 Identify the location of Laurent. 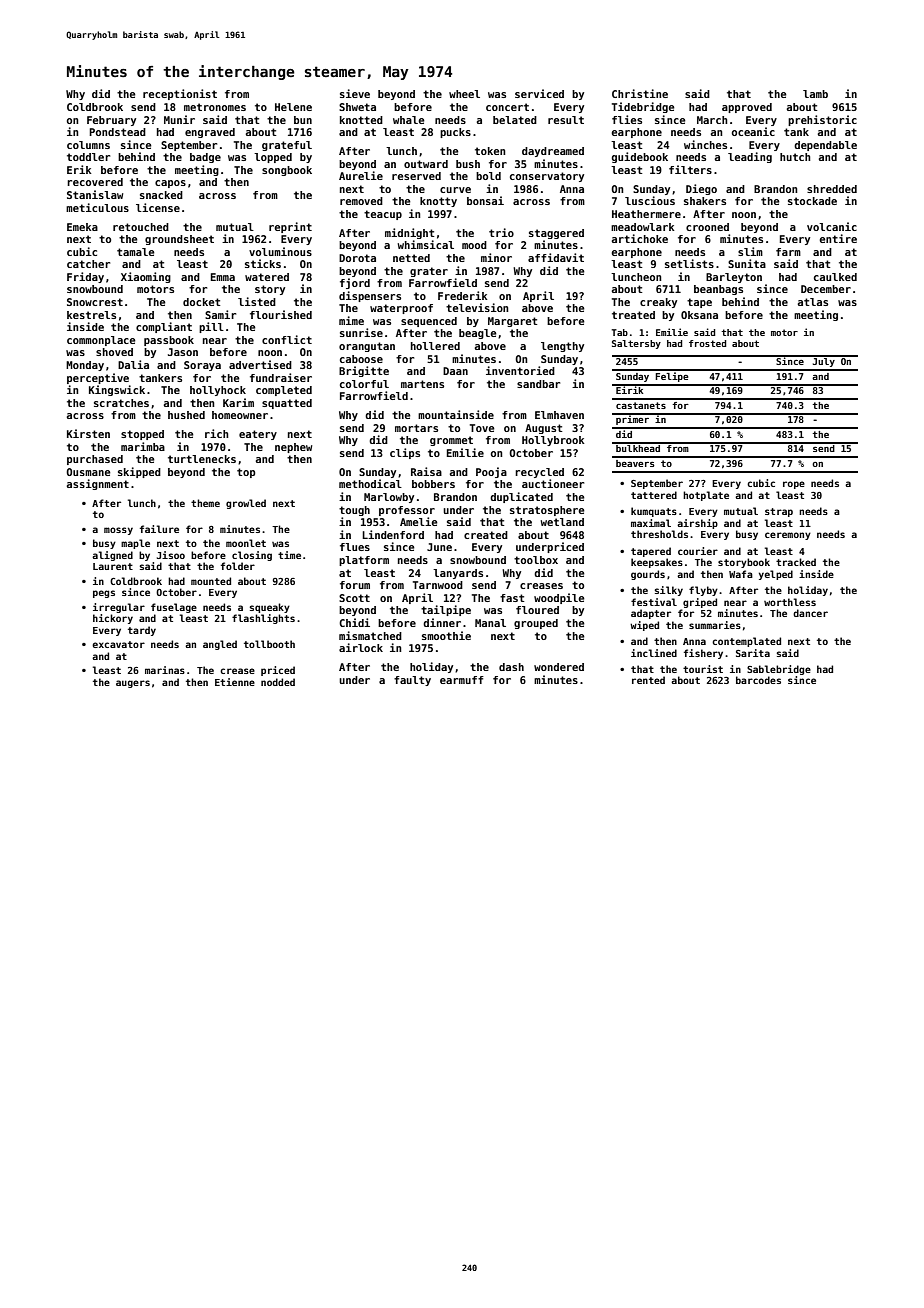
(113, 566).
